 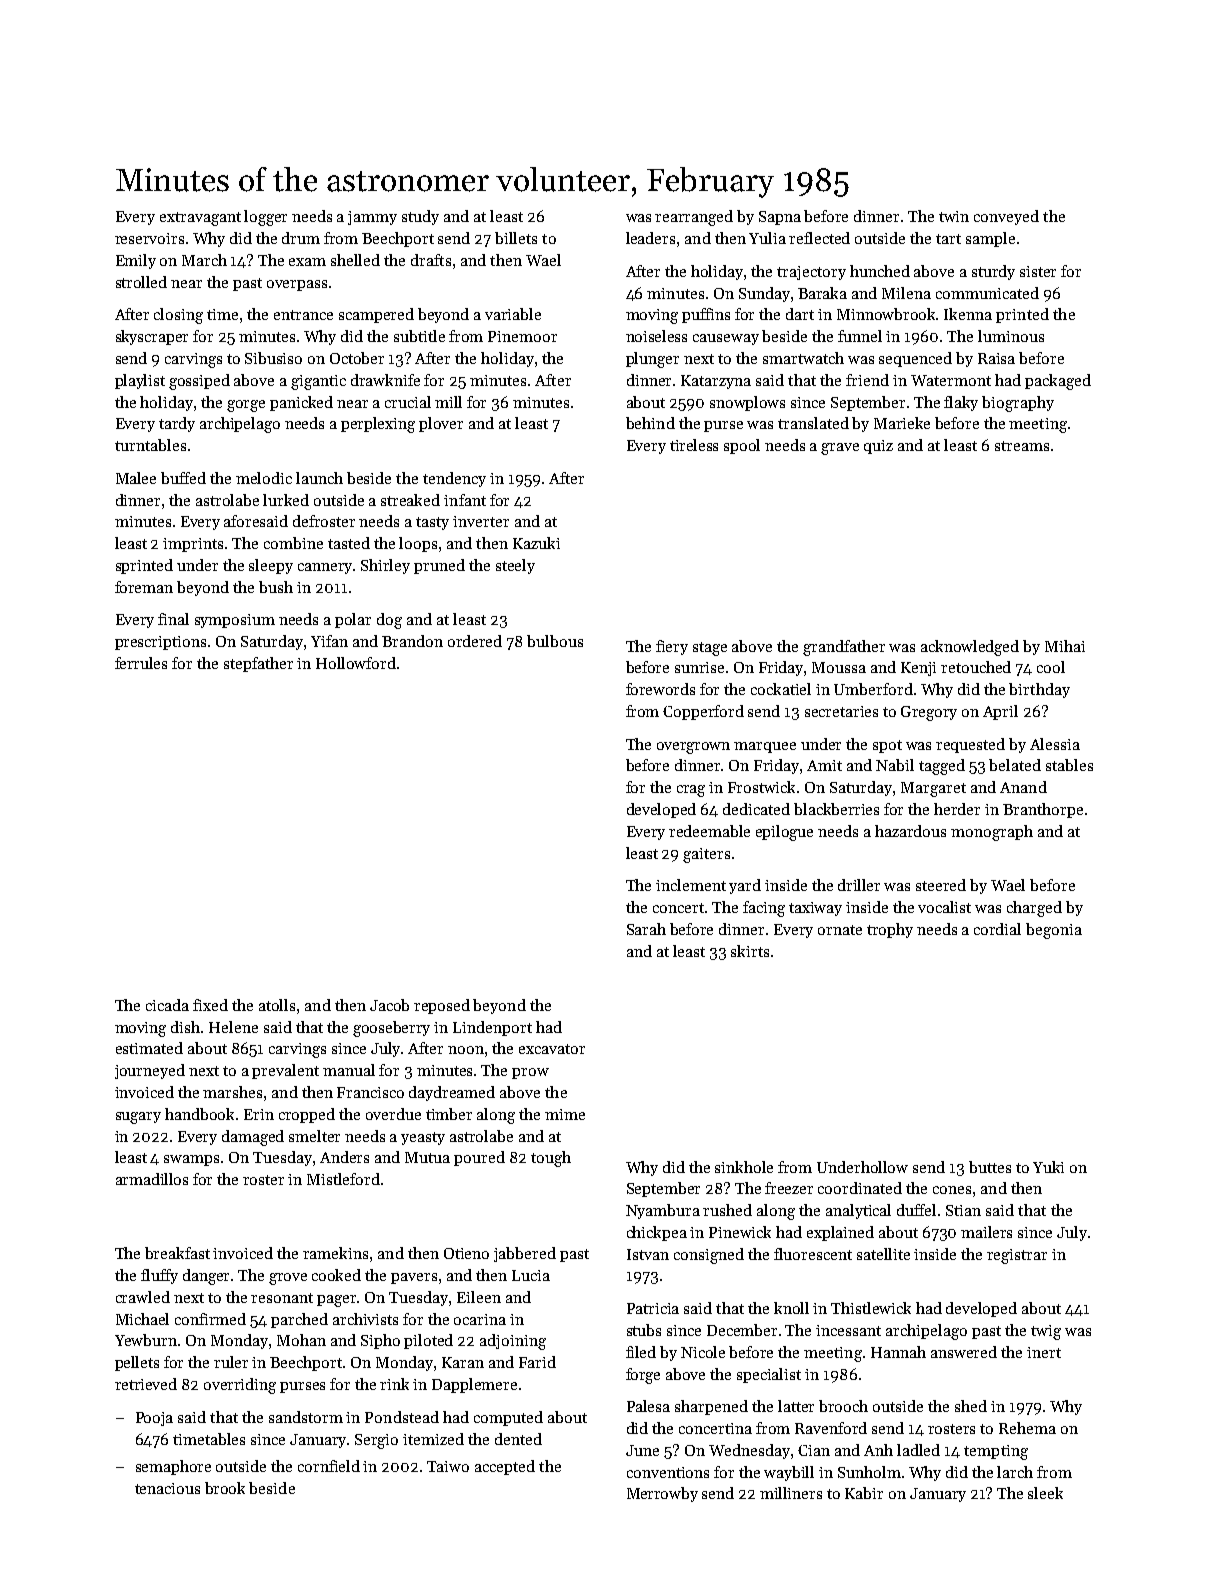 I want to click on October, so click(x=357, y=358).
